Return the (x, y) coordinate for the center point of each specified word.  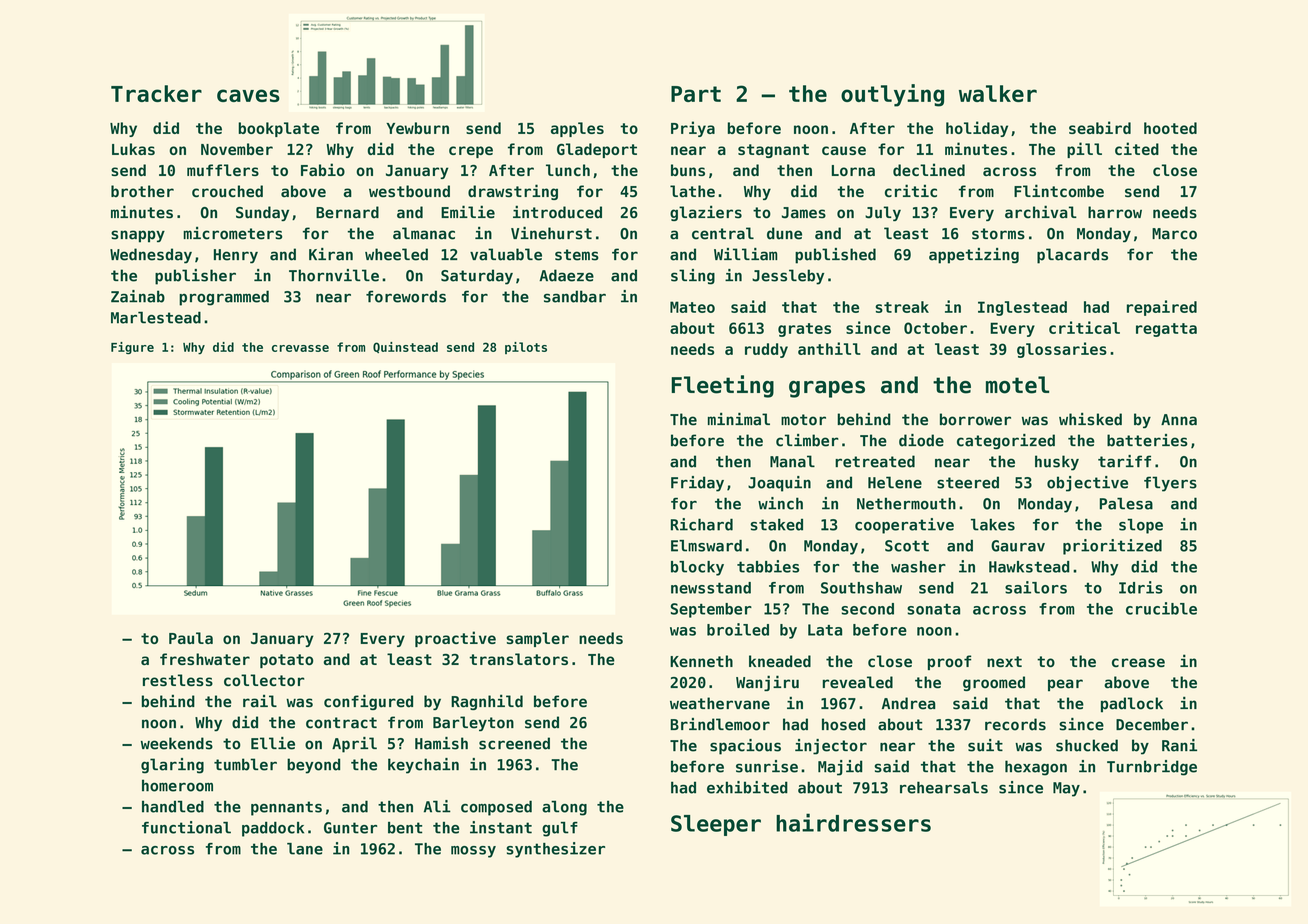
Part (696, 94)
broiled (738, 629)
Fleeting (722, 386)
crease (1138, 662)
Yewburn (417, 128)
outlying (892, 95)
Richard (702, 524)
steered (968, 482)
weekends (177, 743)
